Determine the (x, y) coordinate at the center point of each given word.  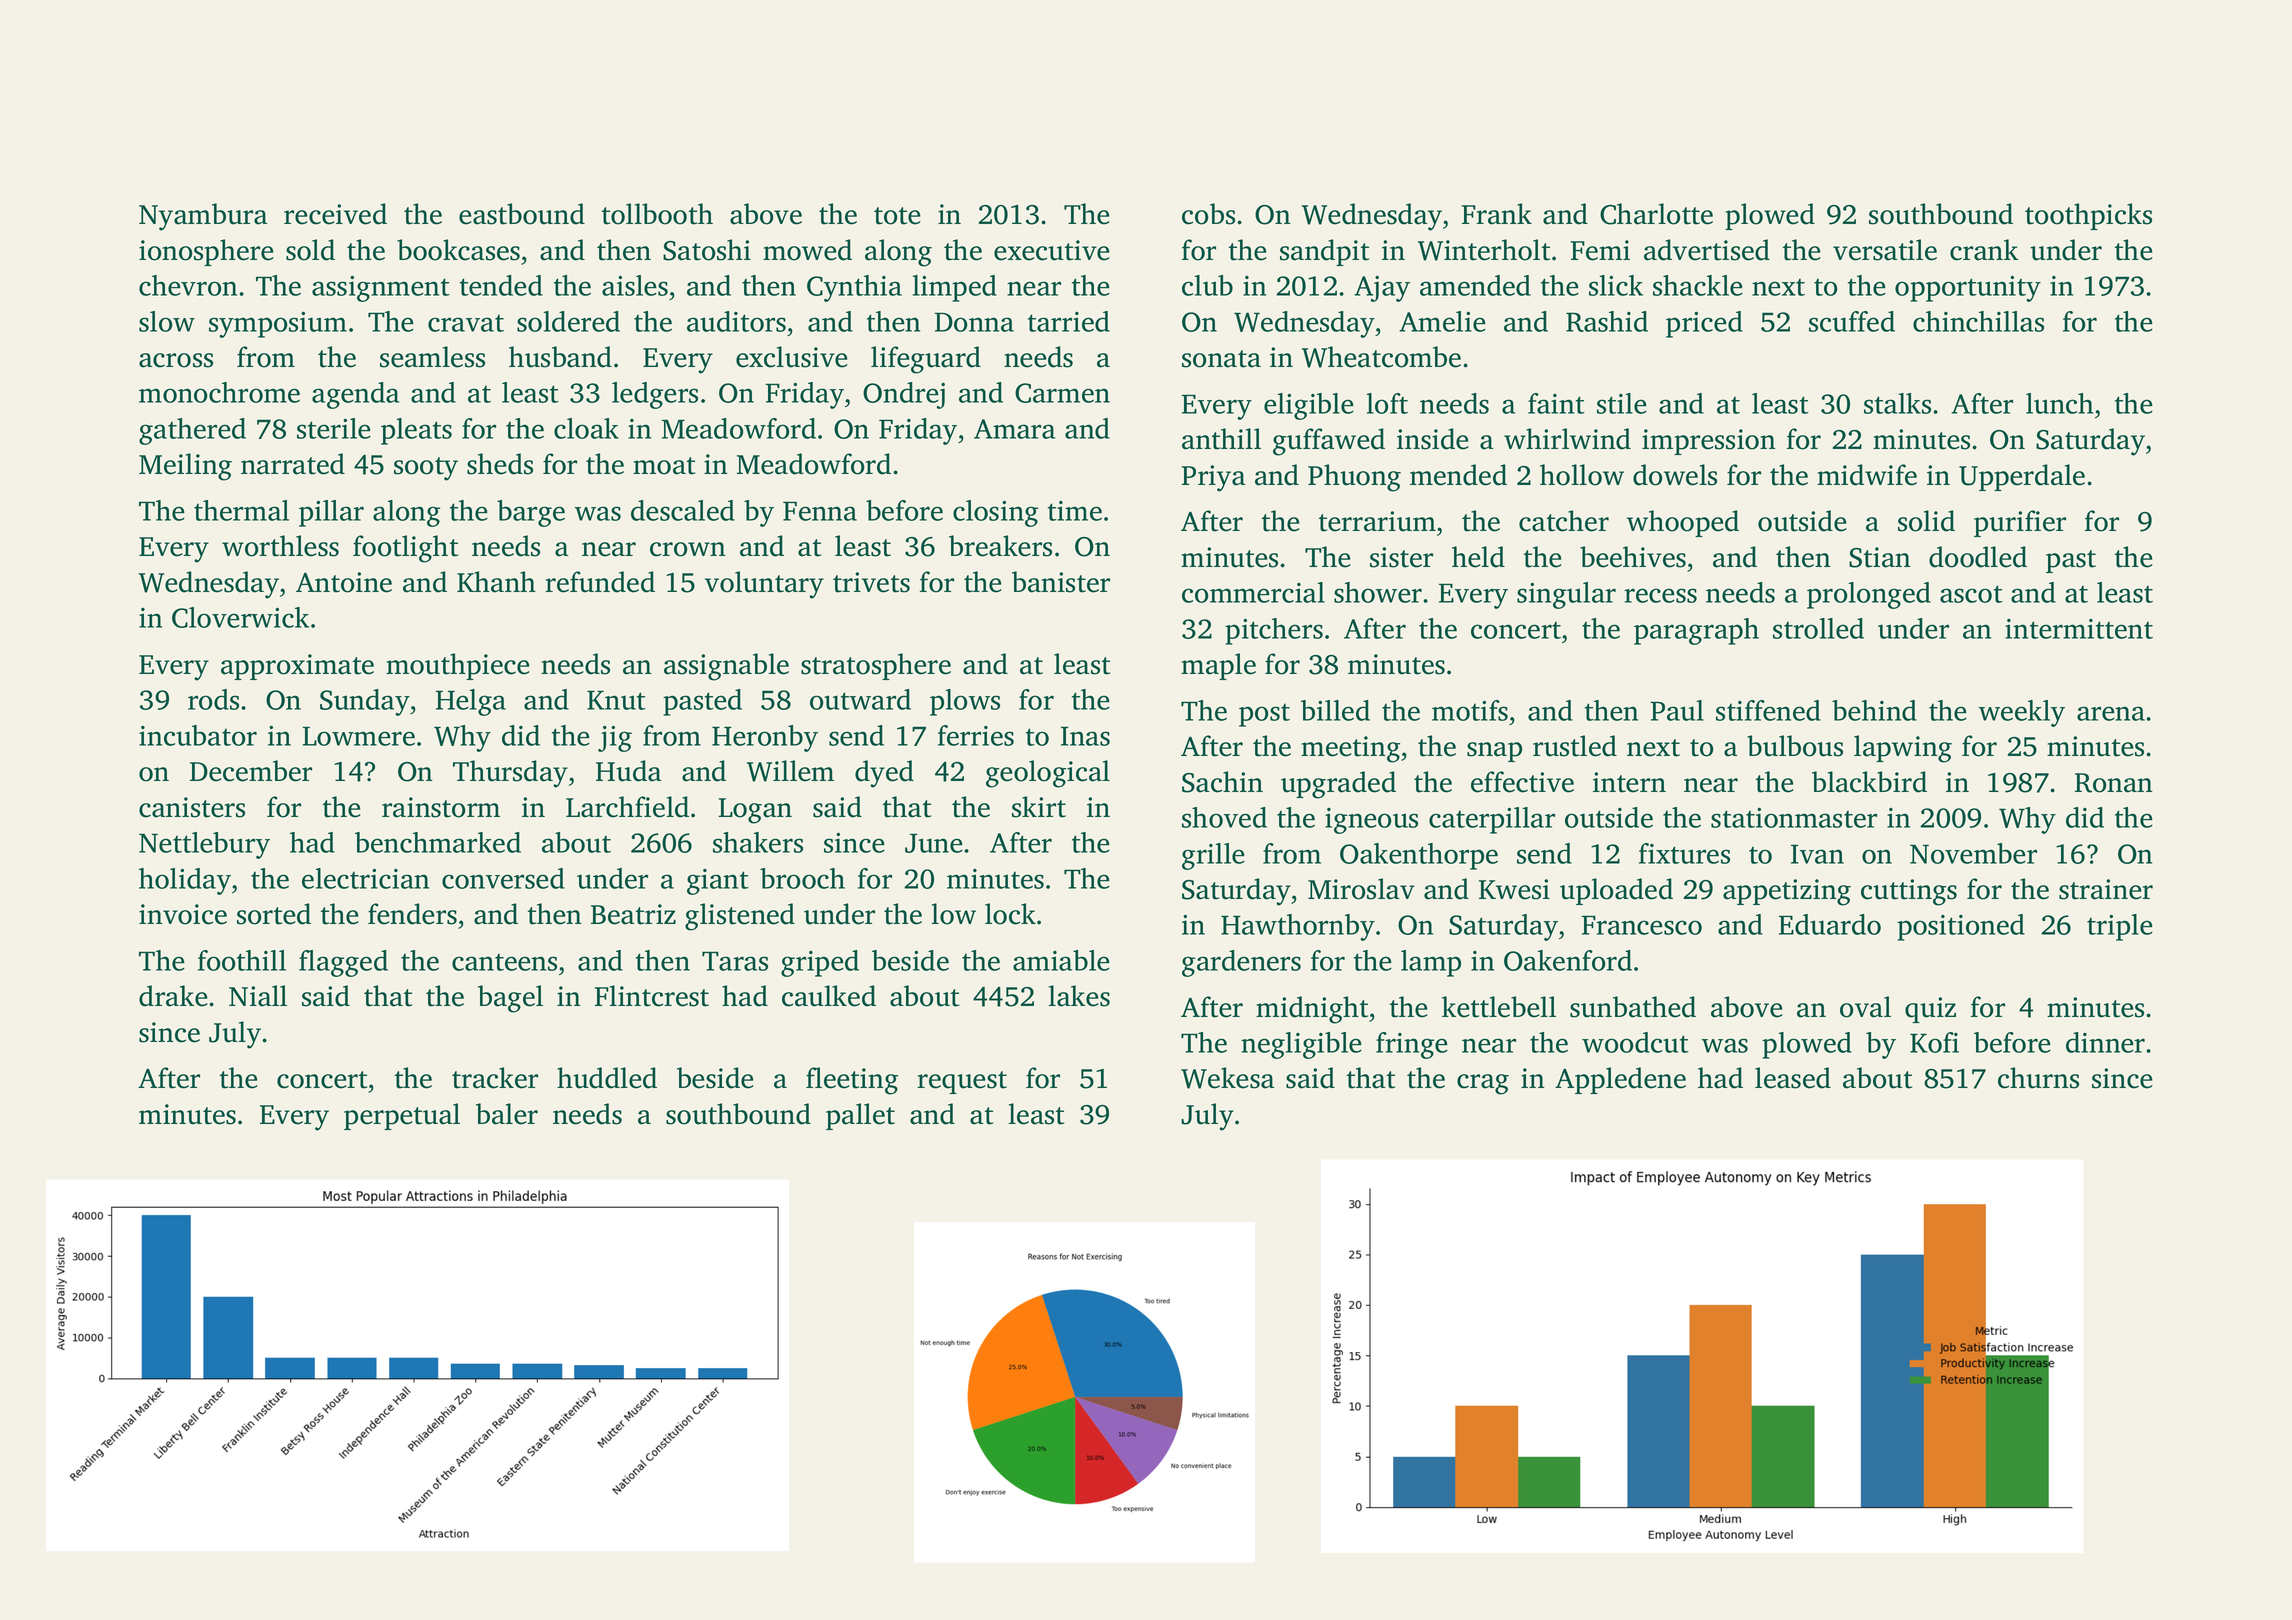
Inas (1085, 736)
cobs (1208, 214)
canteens (504, 962)
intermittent (2079, 629)
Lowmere (358, 736)
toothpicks (2088, 216)
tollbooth (657, 214)
